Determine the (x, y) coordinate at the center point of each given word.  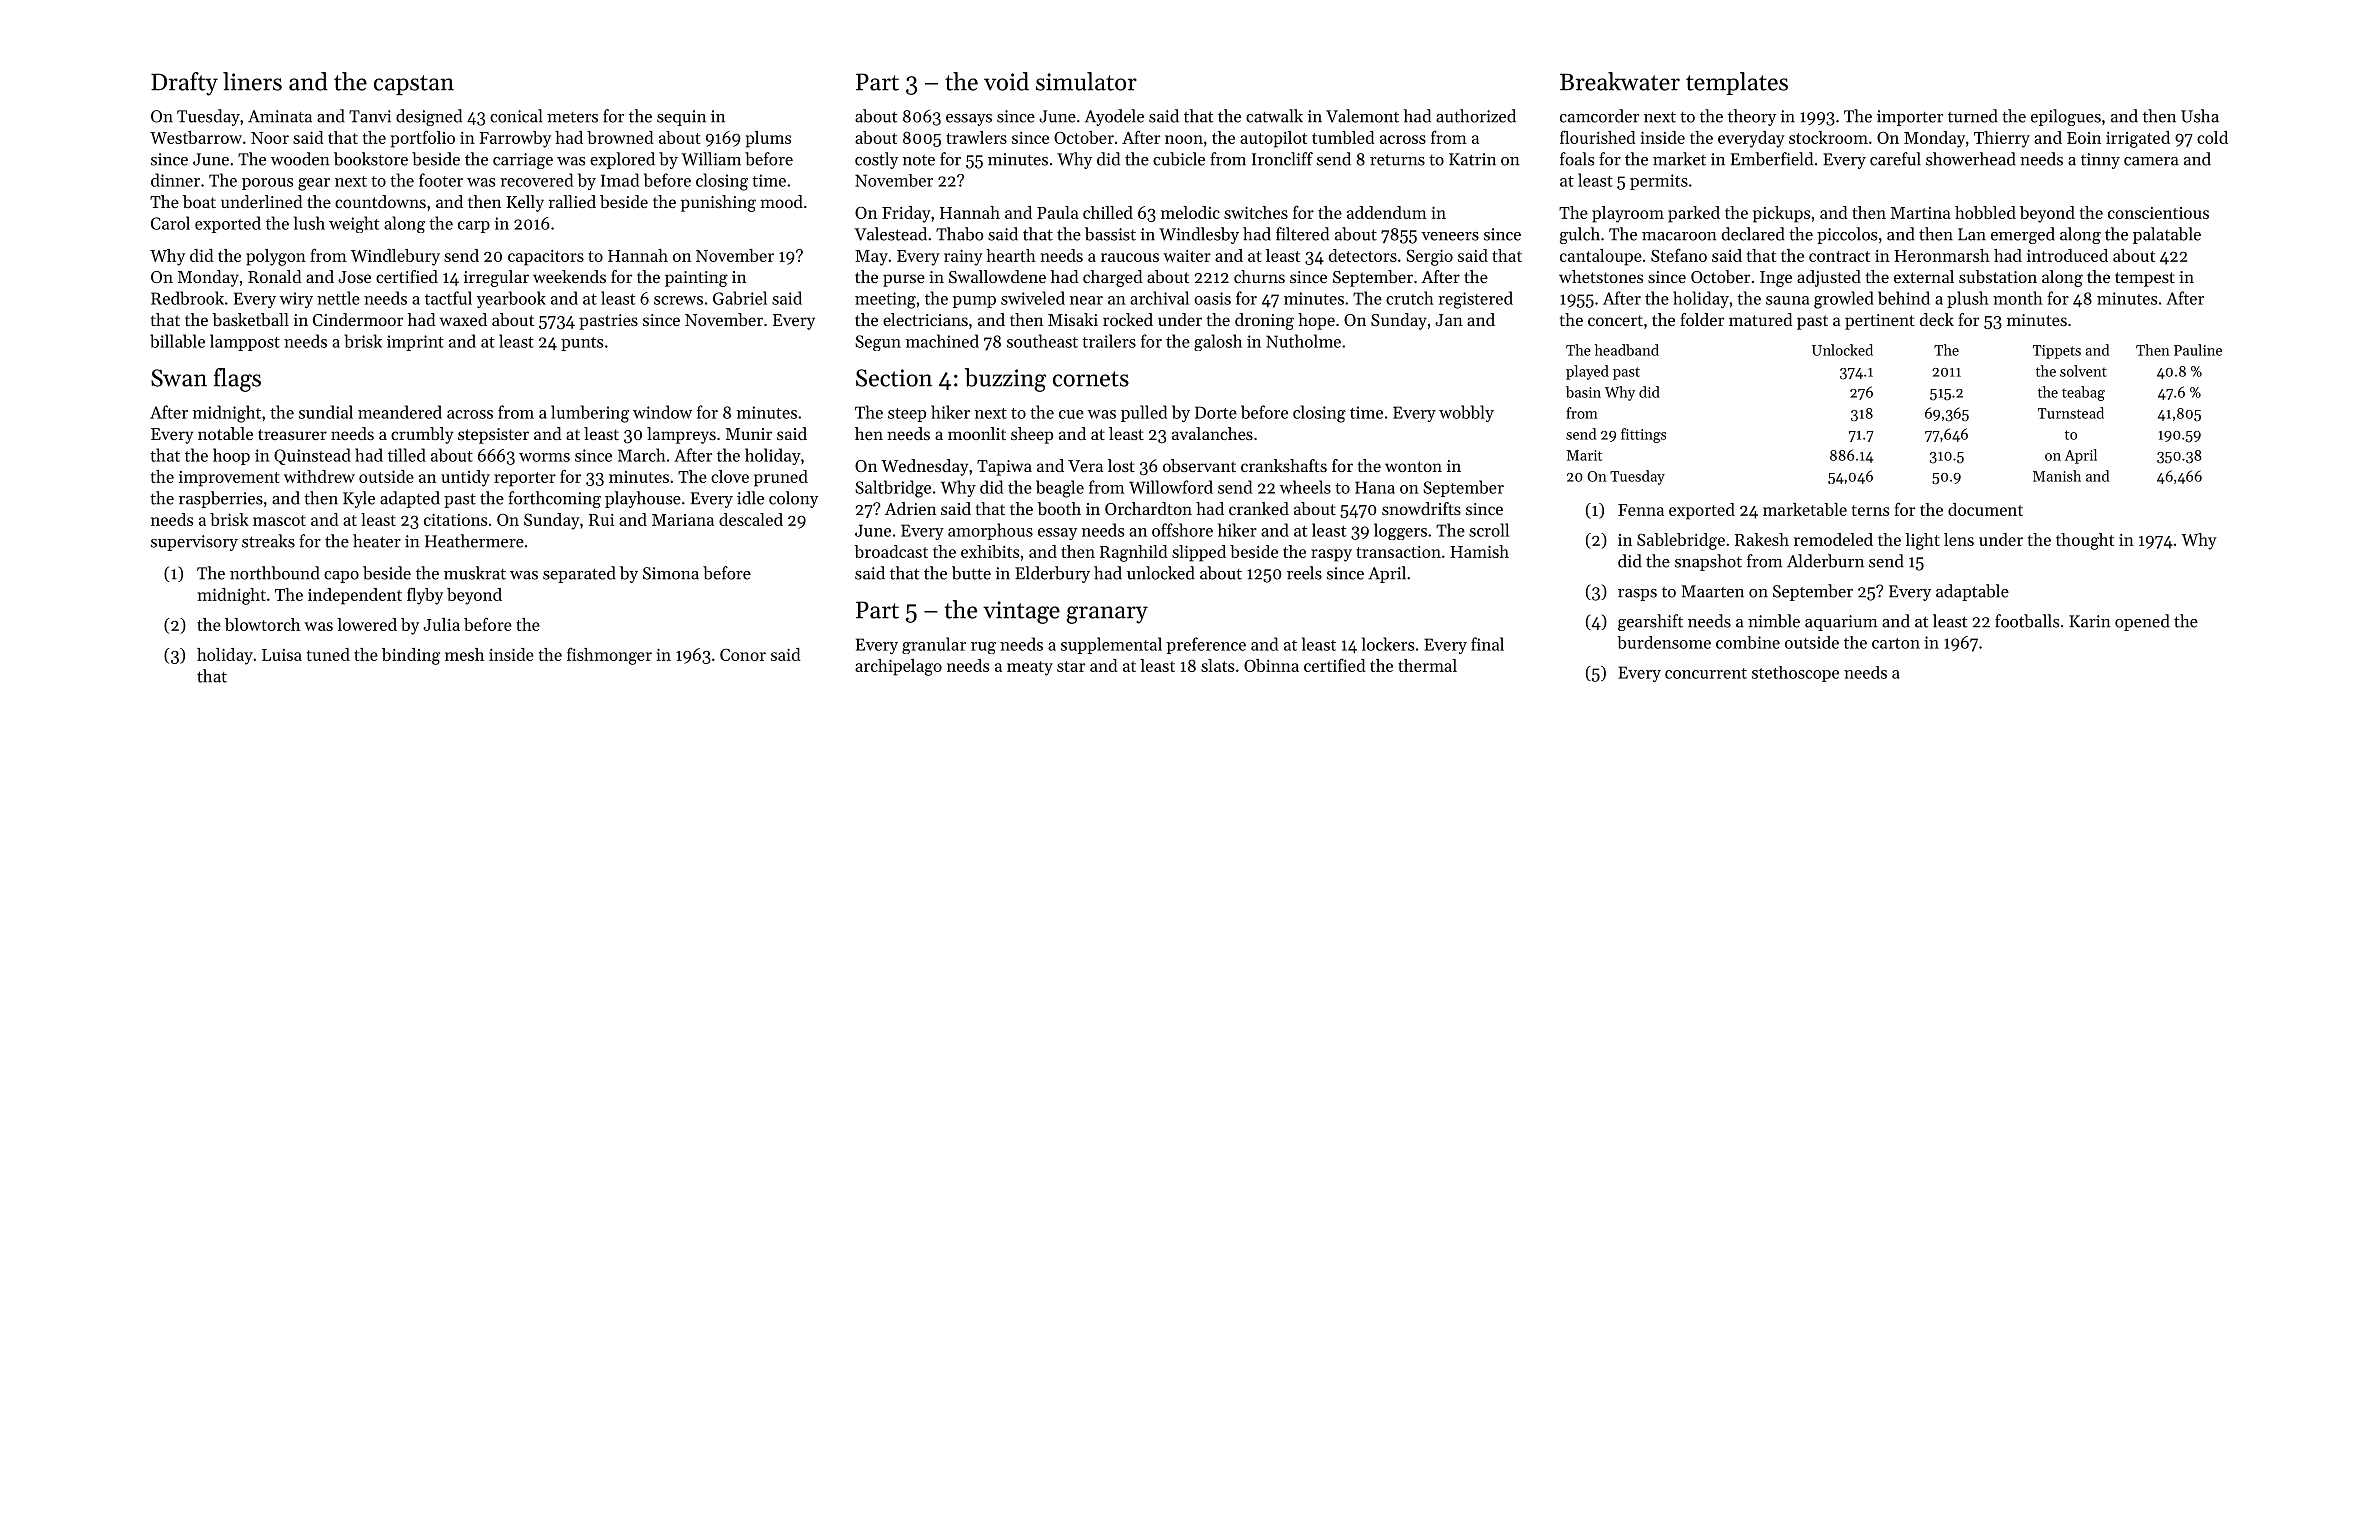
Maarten (1712, 591)
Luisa (282, 655)
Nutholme (1303, 341)
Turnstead (2071, 413)
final (1487, 644)
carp (474, 227)
